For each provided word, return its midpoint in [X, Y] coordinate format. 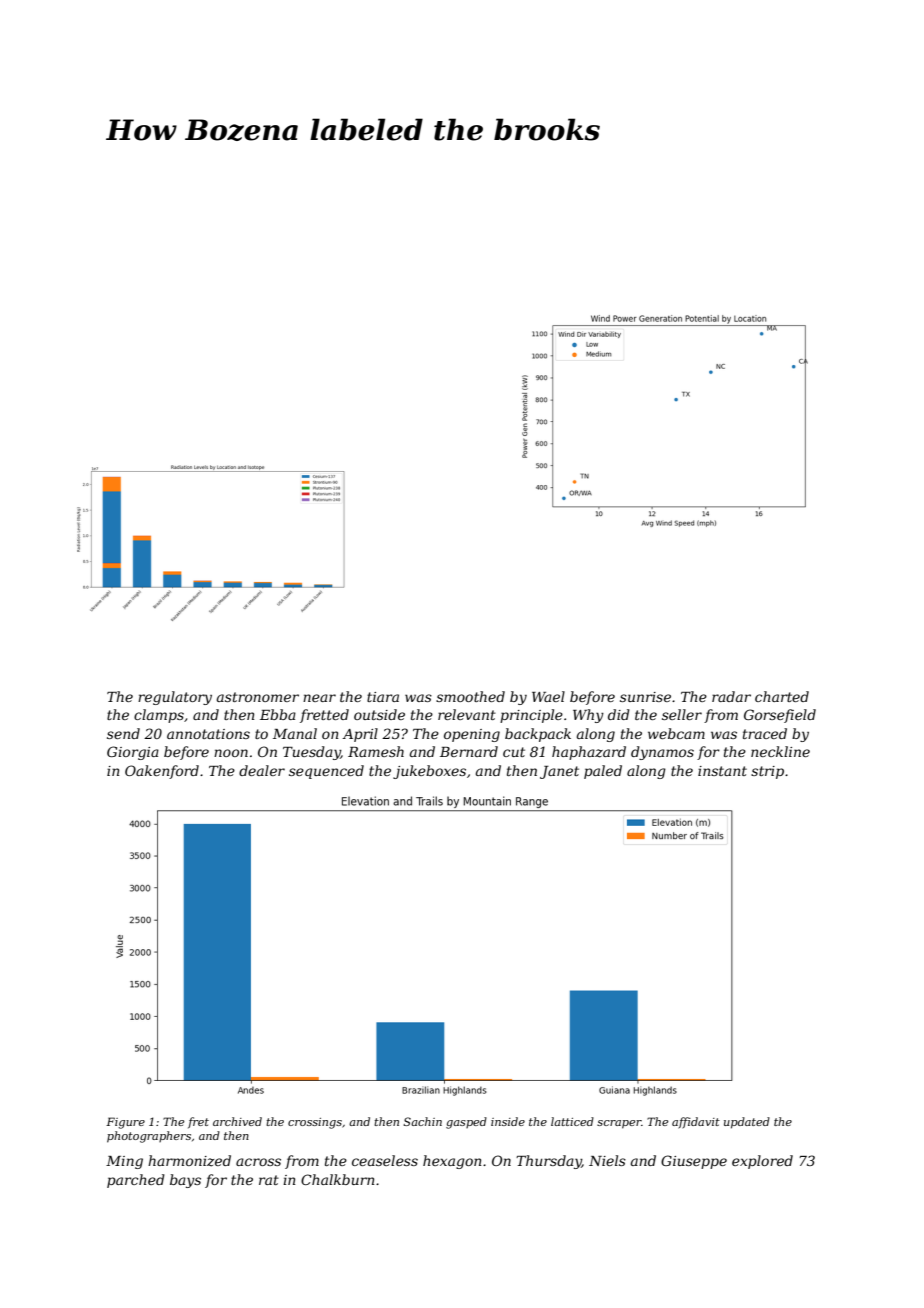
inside [508, 1121]
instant [722, 771]
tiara [383, 697]
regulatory [175, 698]
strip [767, 772]
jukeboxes [429, 772]
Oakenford [162, 772]
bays [185, 1181]
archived [237, 1121]
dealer [262, 770]
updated [747, 1123]
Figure [125, 1123]
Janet [559, 772]
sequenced [326, 772]
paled [603, 772]
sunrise [645, 697]
